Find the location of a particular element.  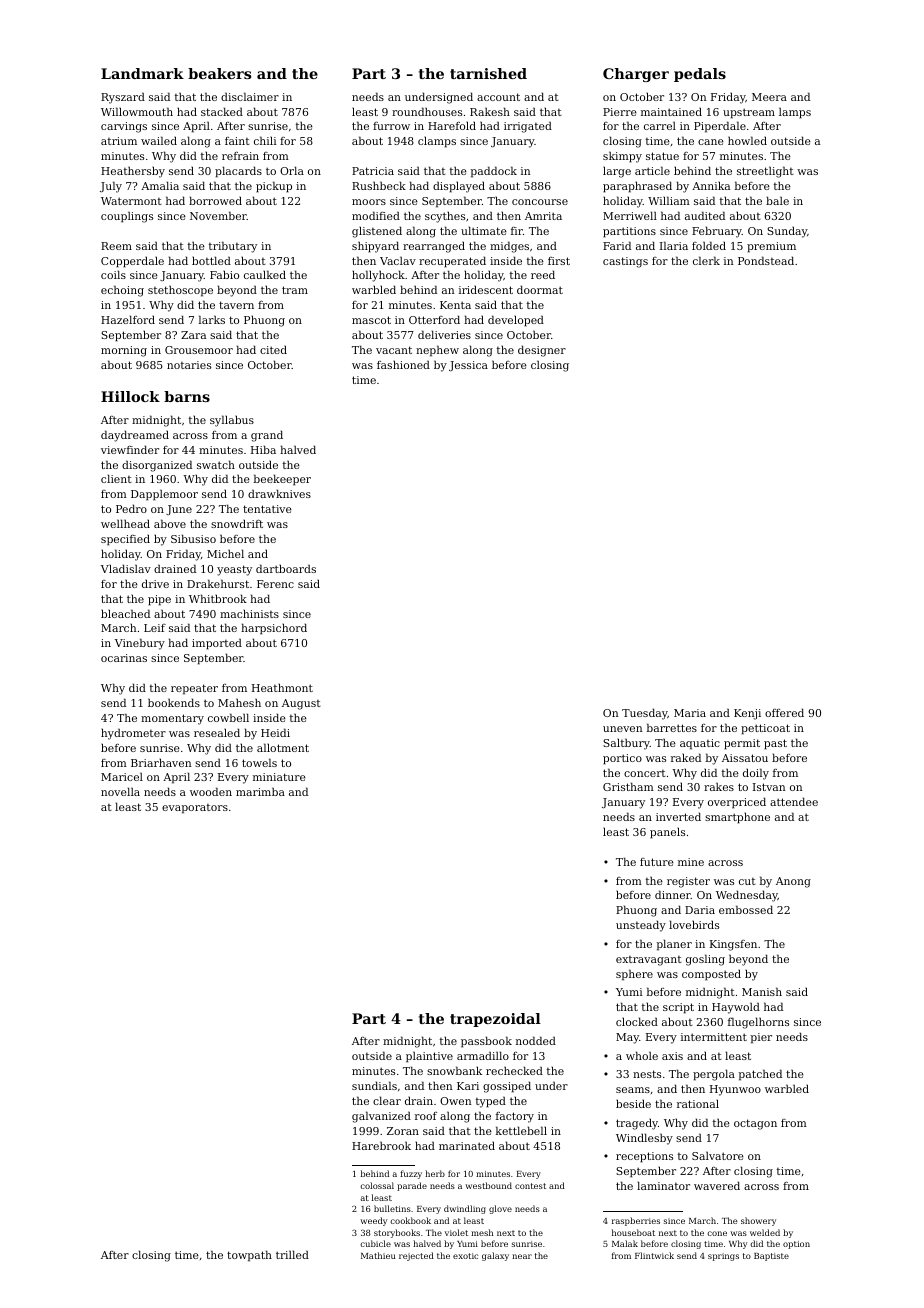

mascot is located at coordinates (371, 320).
